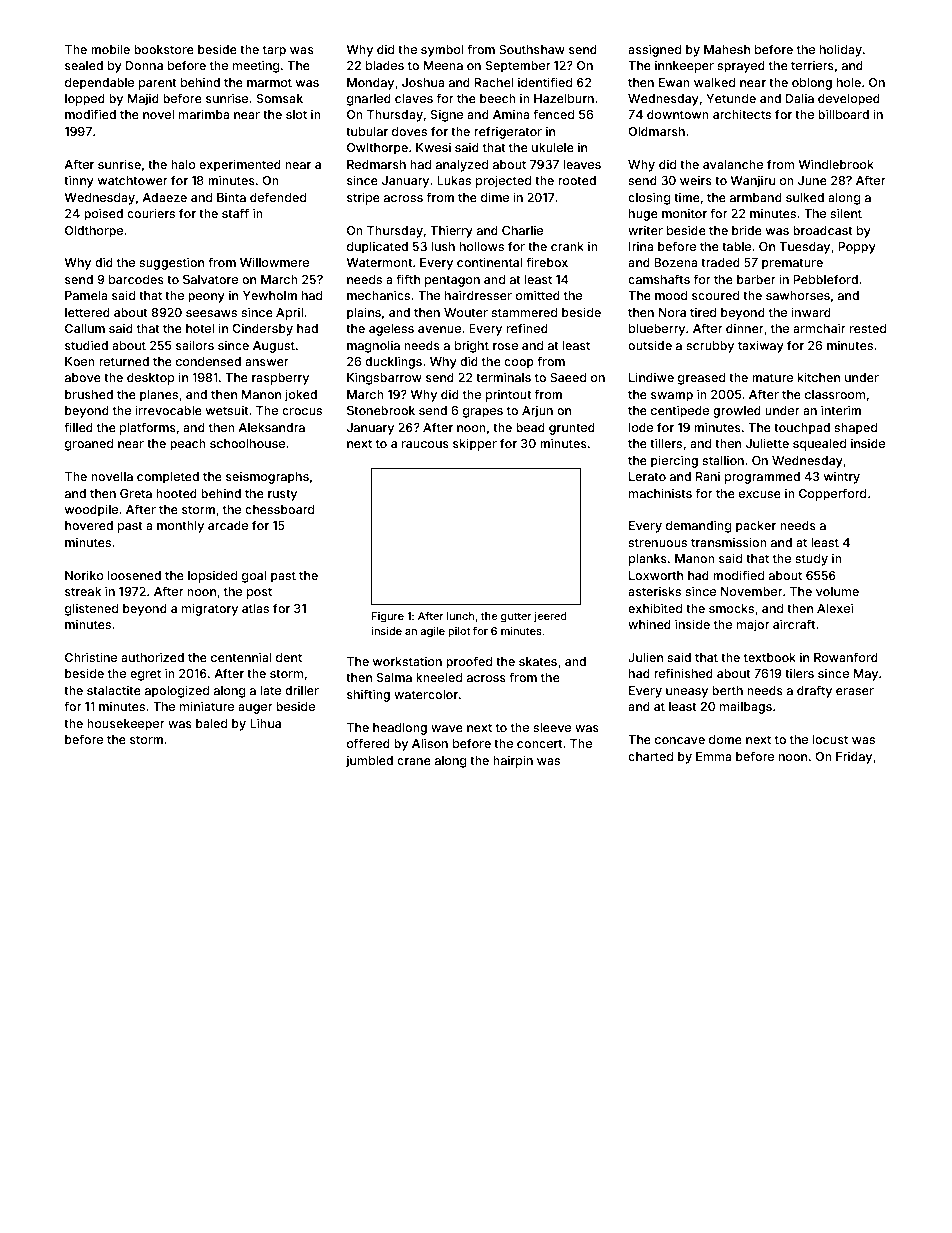 This document has height=1233, width=952. I want to click on apologized, so click(177, 691).
